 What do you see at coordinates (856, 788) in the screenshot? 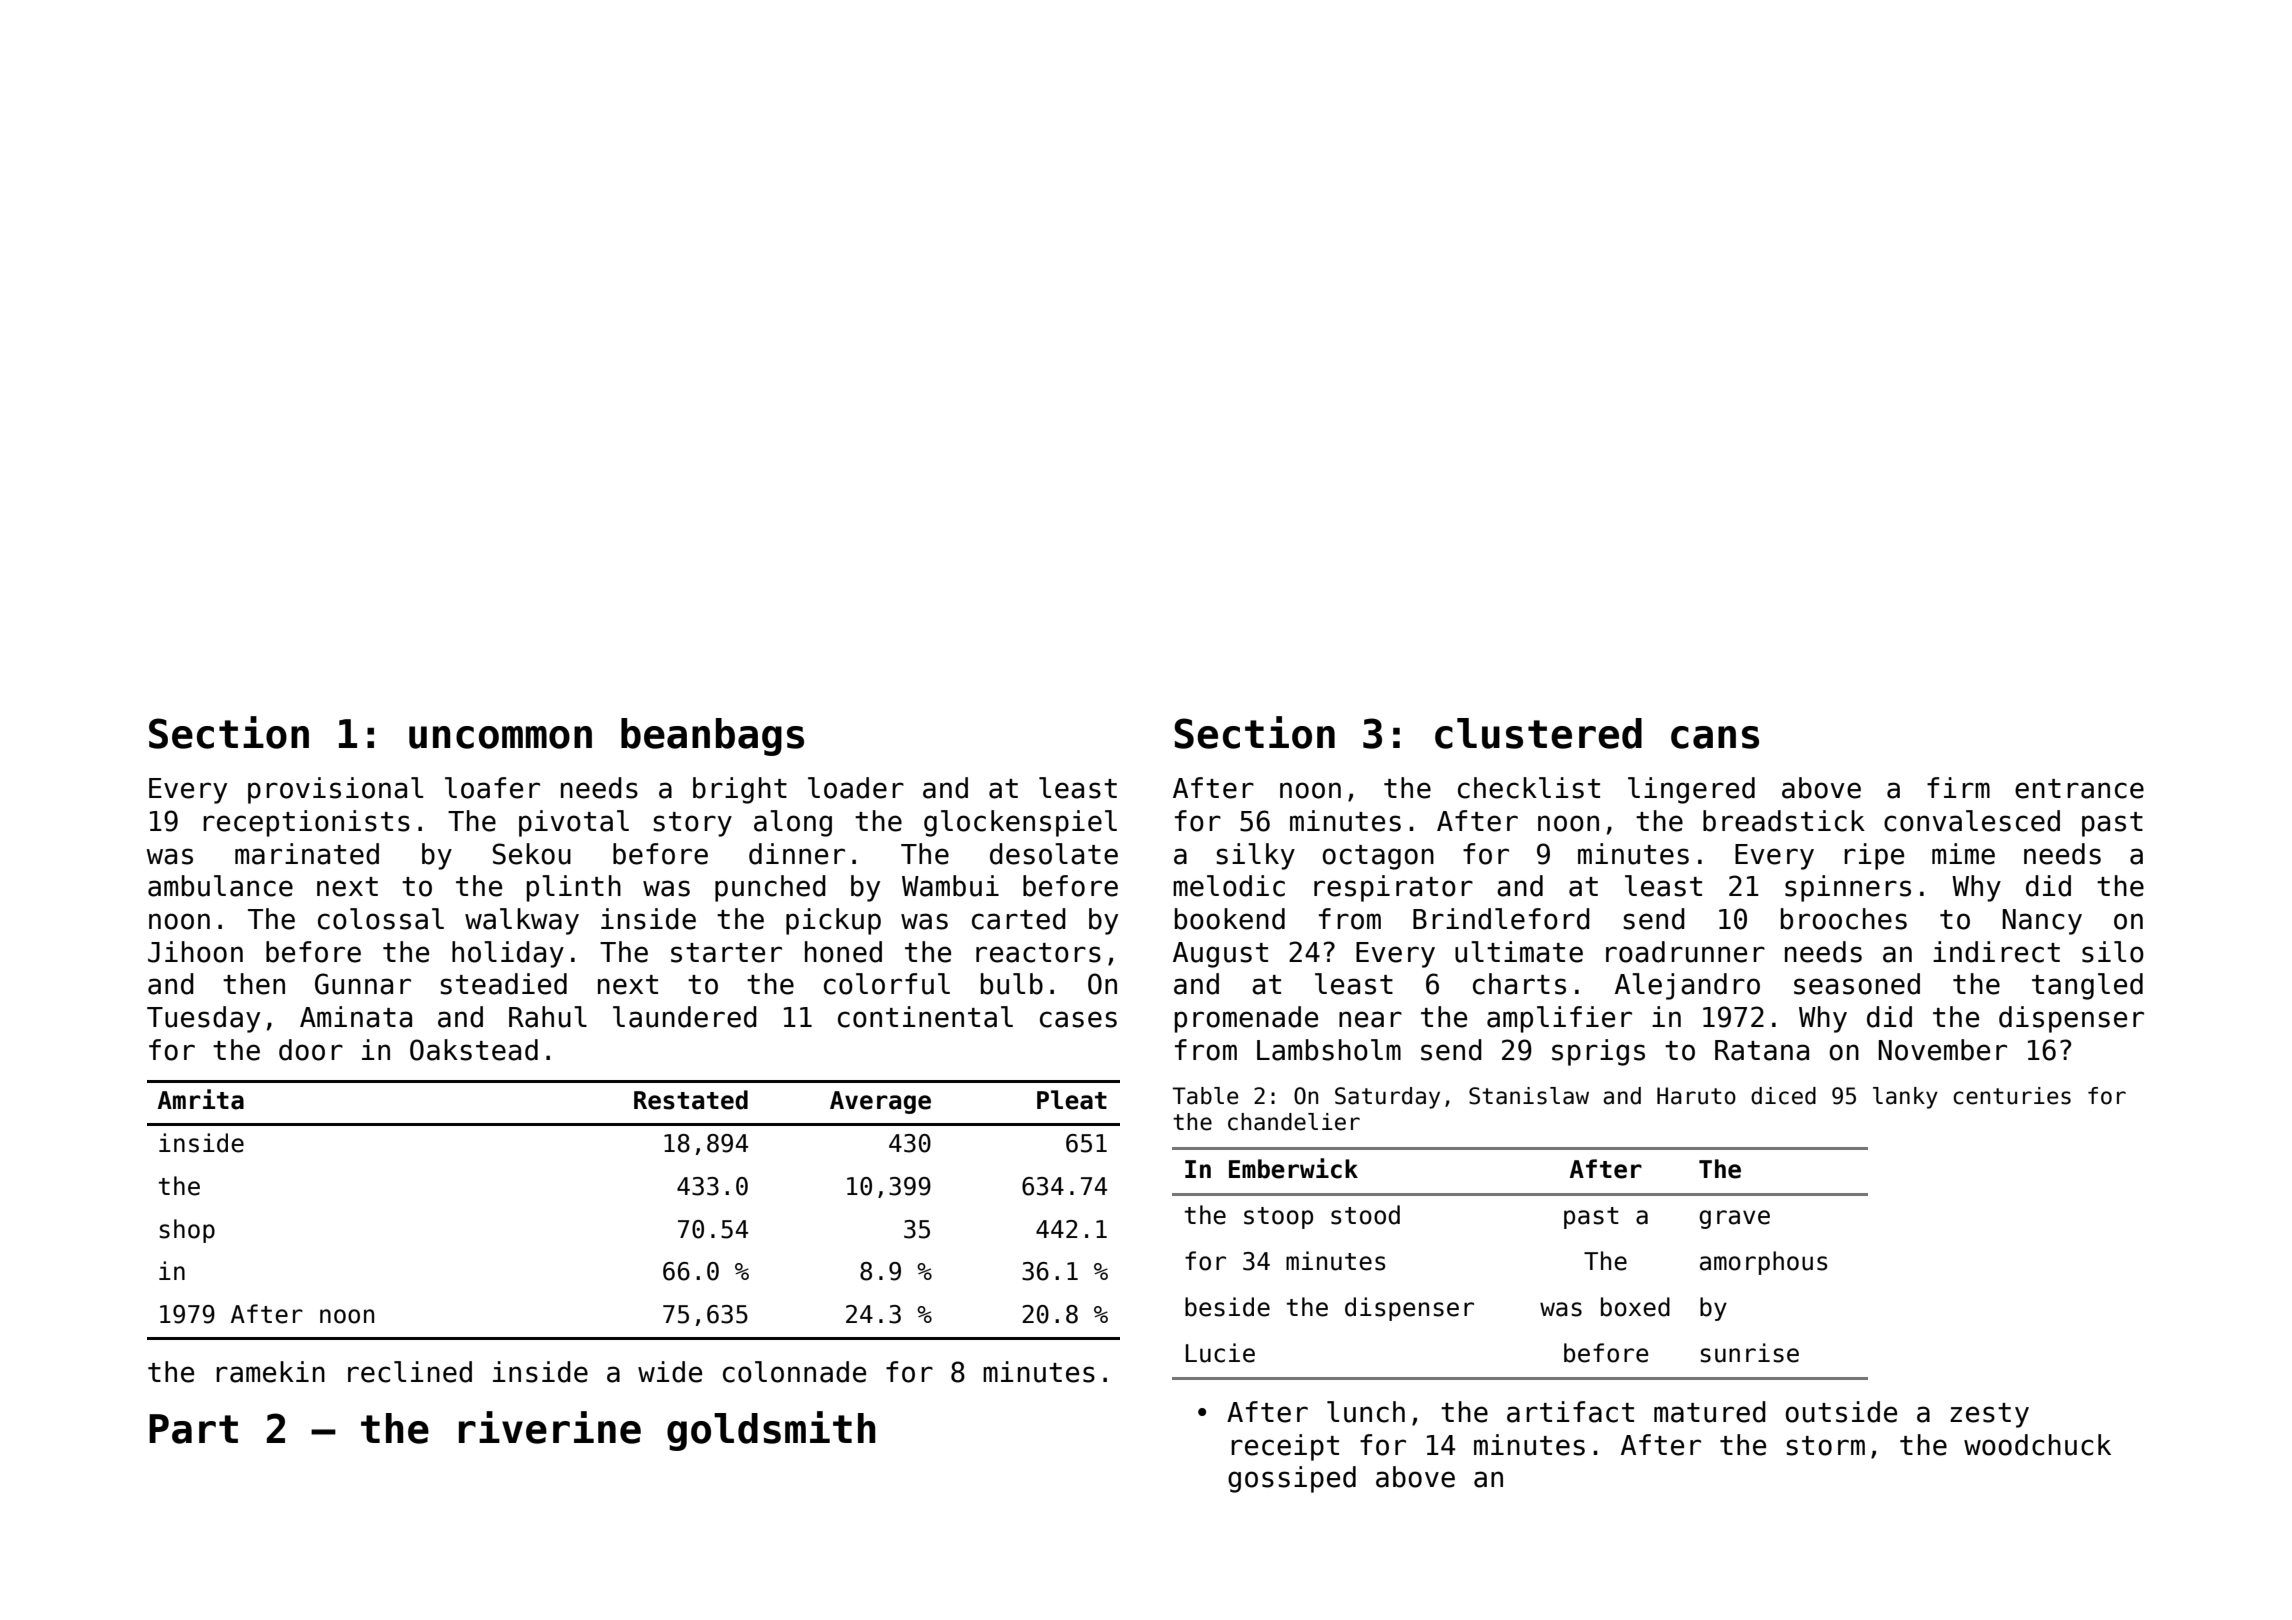
I see `loader` at bounding box center [856, 788].
